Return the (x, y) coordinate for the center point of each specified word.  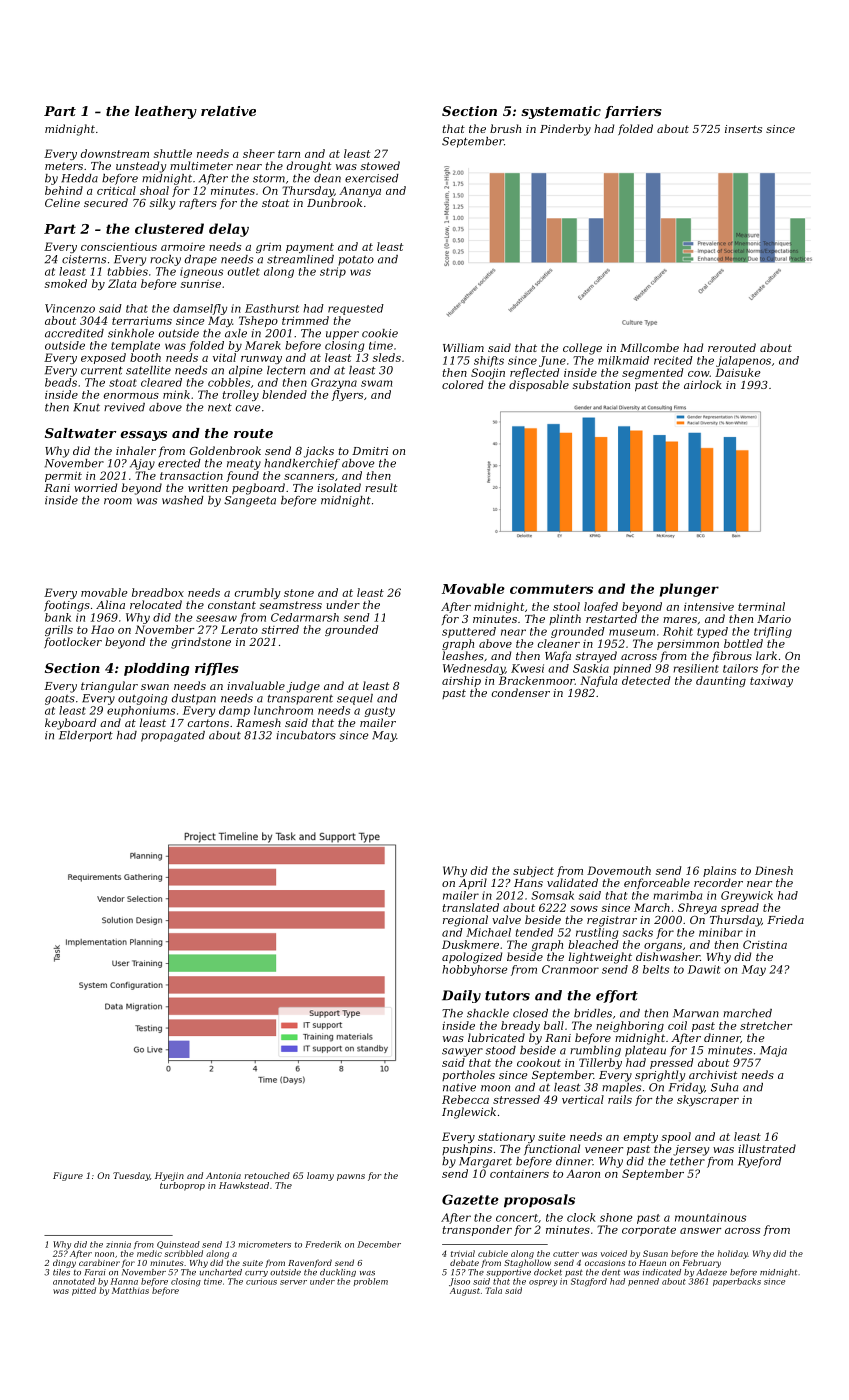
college (582, 349)
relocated (156, 604)
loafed (601, 607)
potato (356, 261)
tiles (61, 1272)
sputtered (469, 632)
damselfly (200, 309)
